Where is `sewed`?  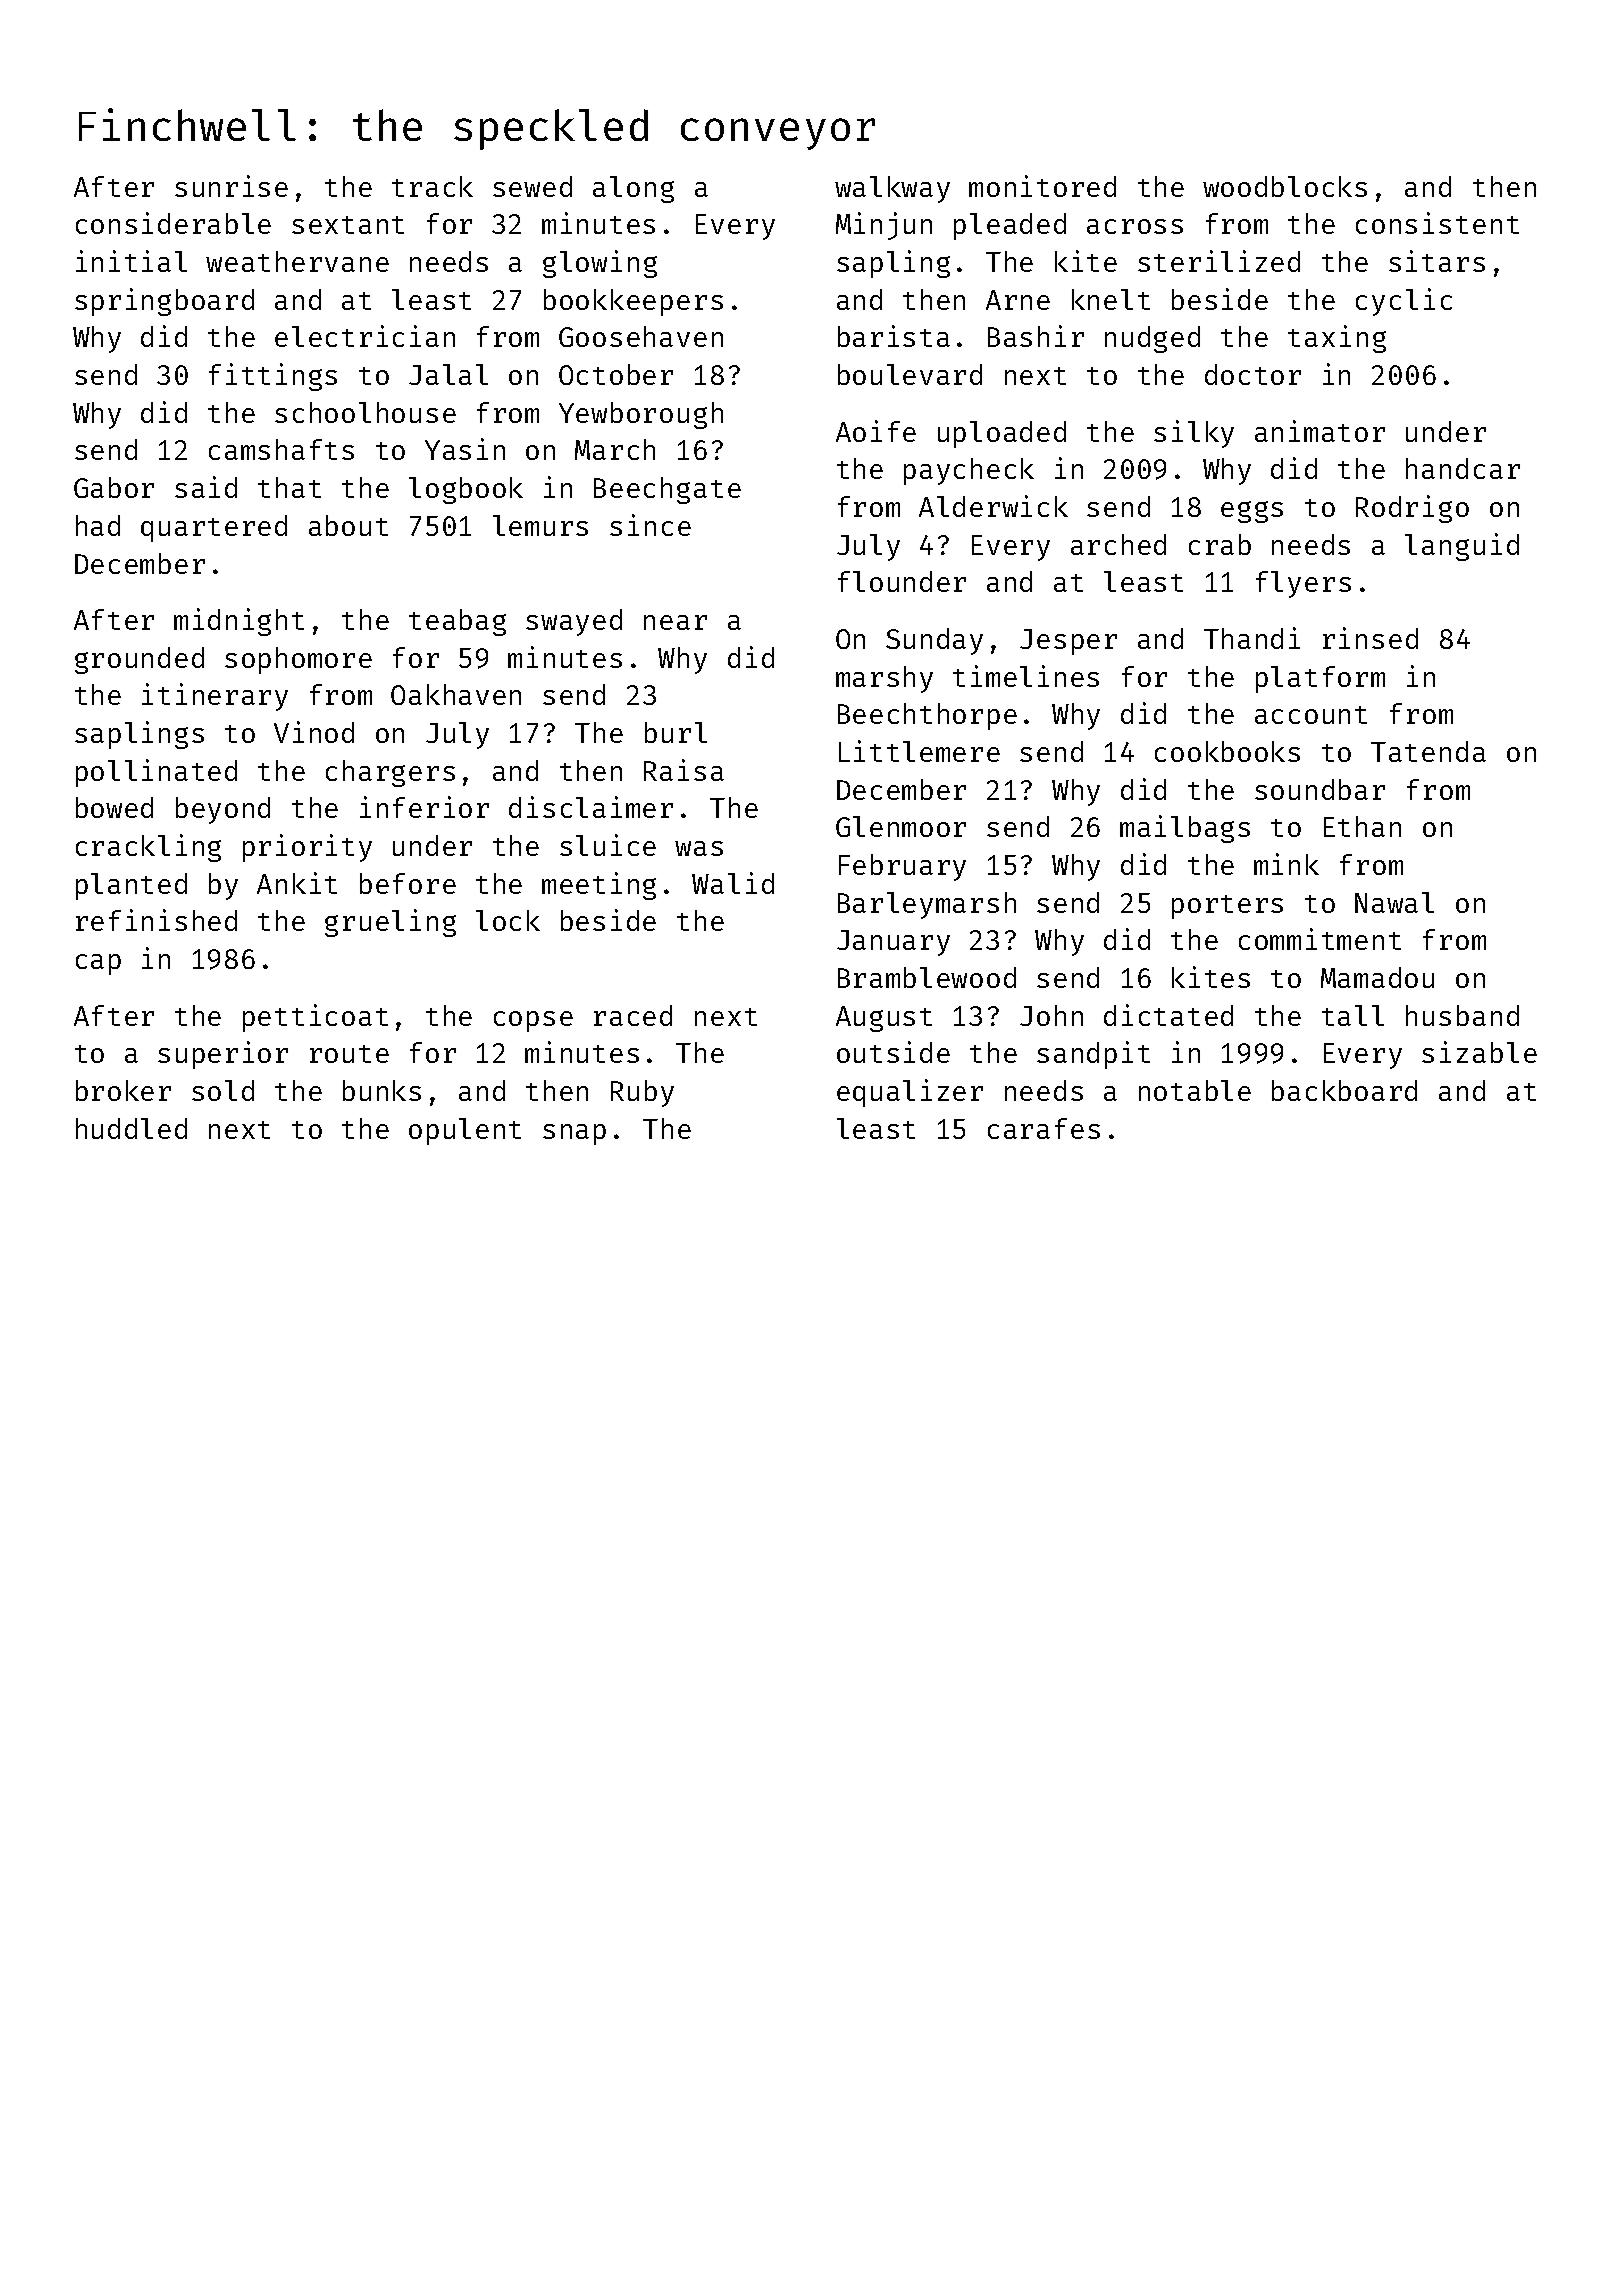
sewed is located at coordinates (532, 186).
